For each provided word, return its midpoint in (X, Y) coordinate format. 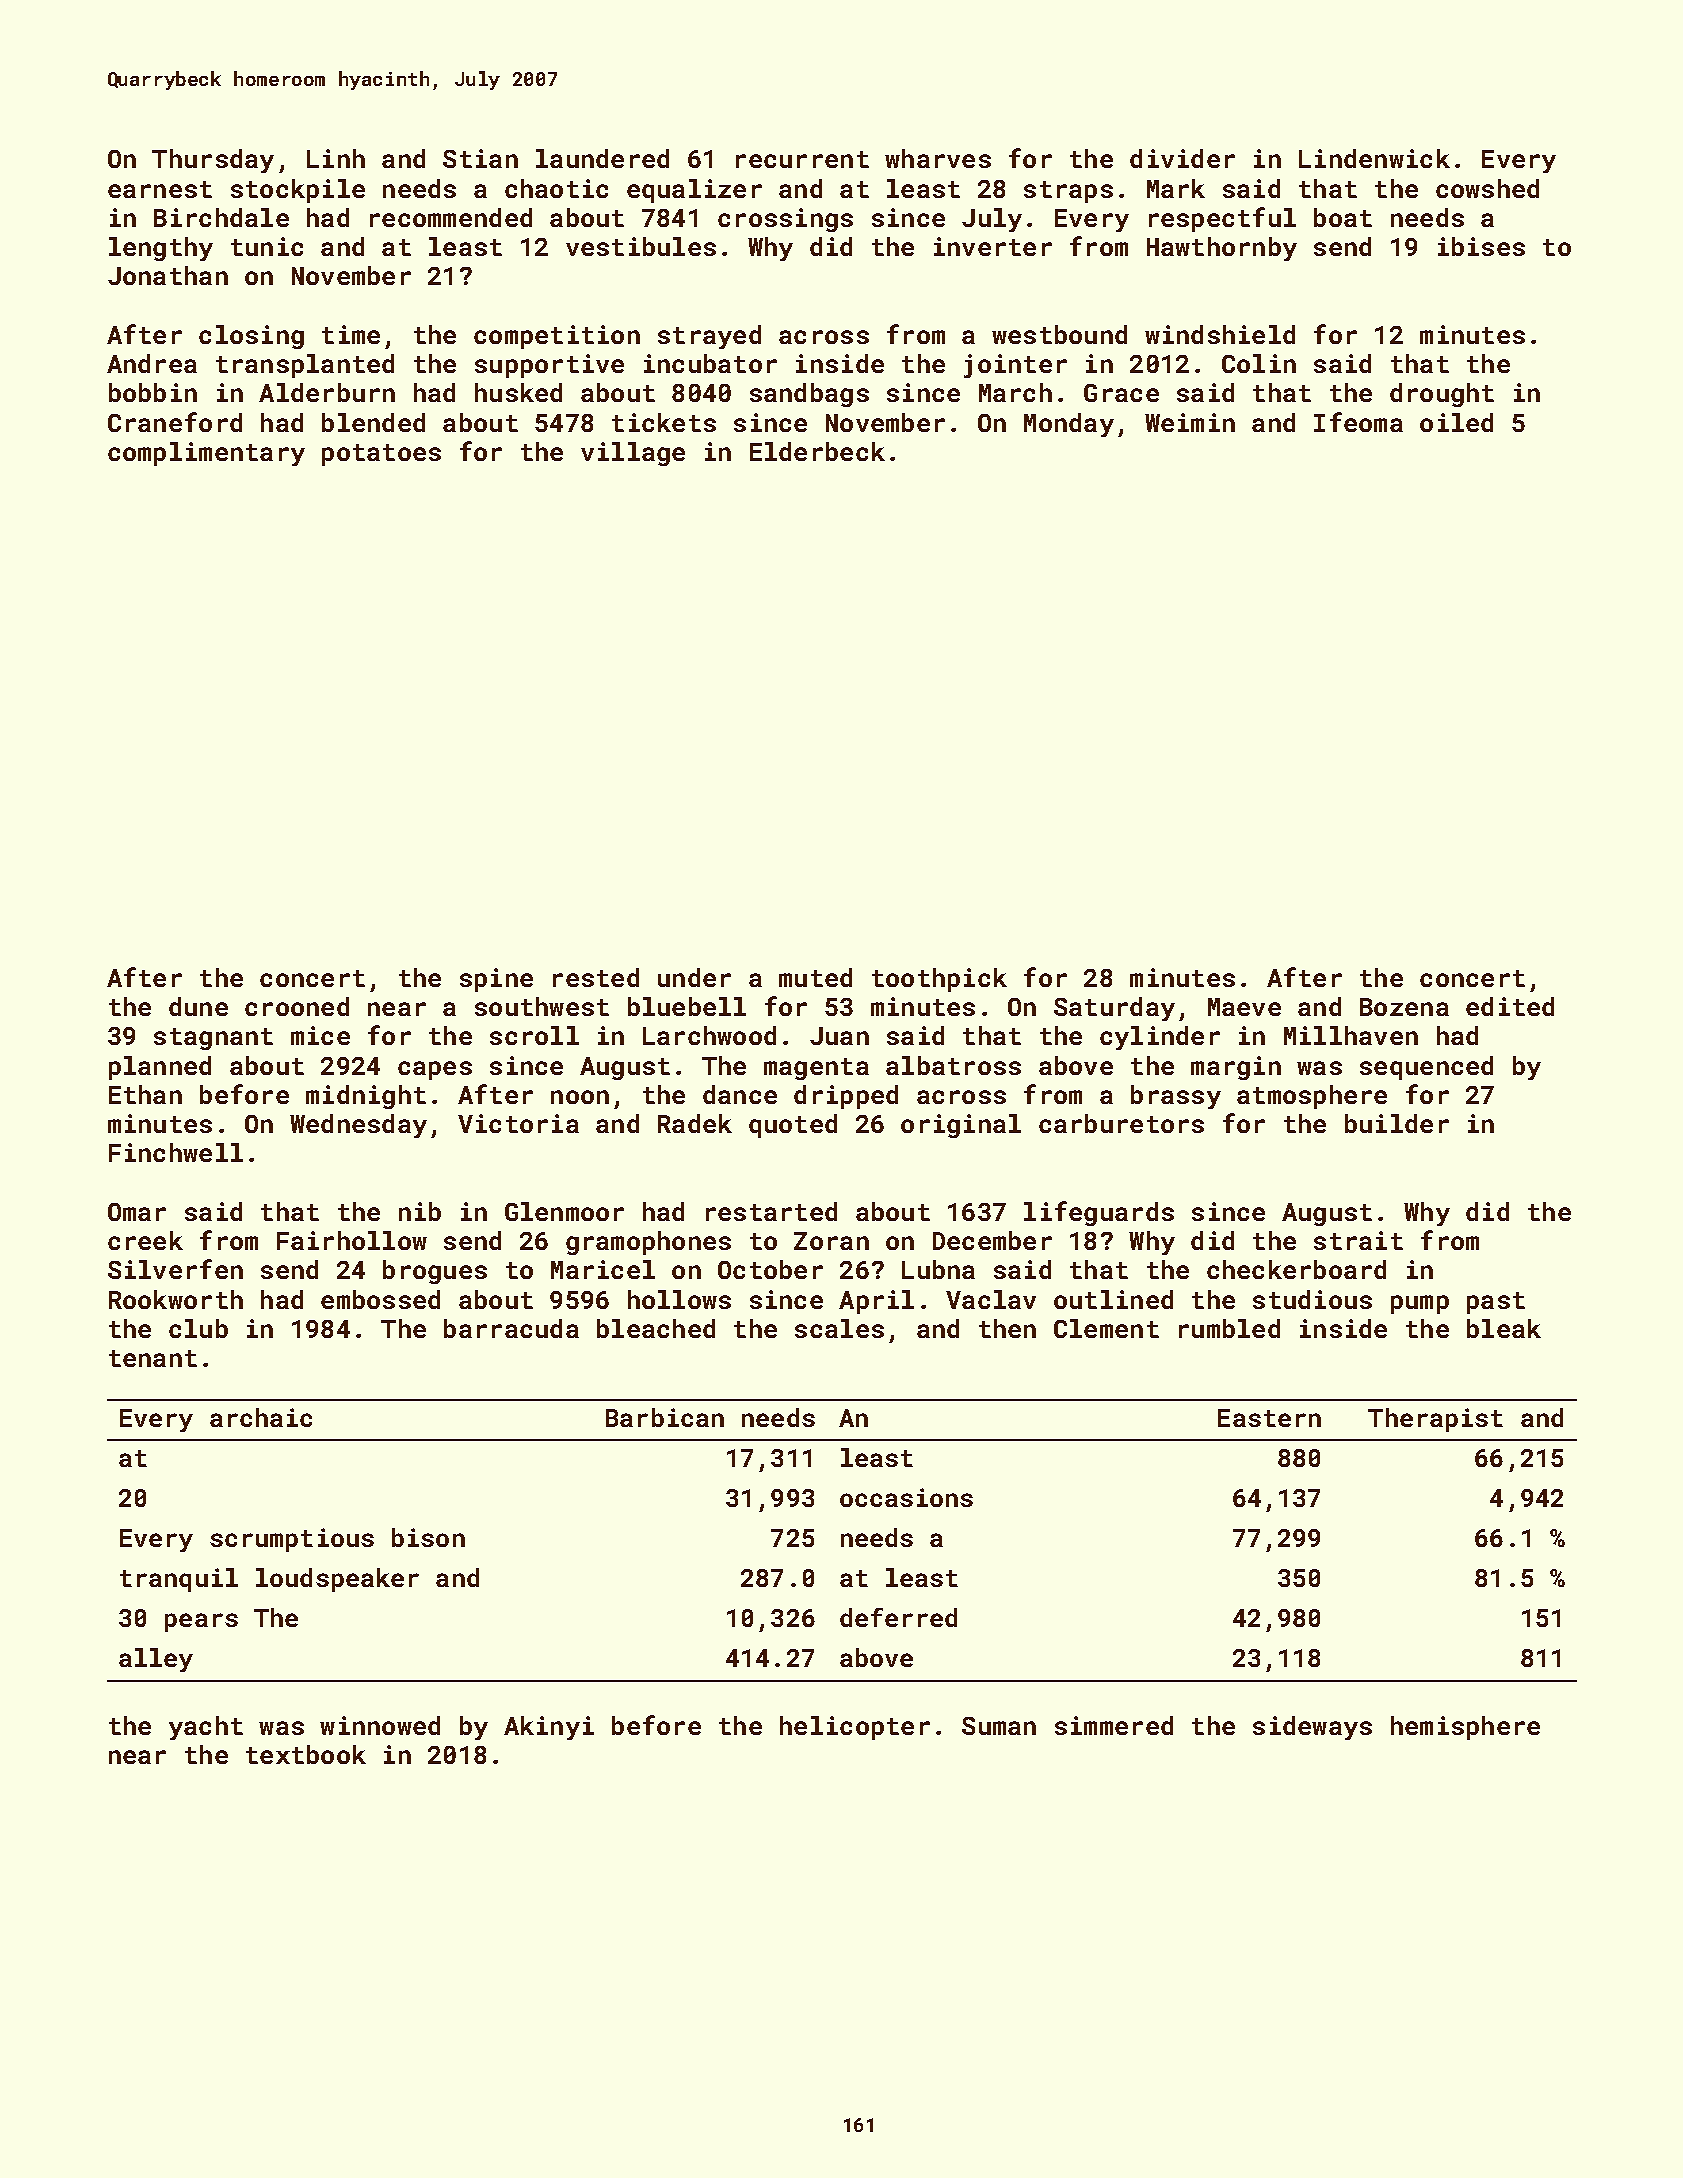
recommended (451, 217)
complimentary (206, 454)
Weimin (1190, 422)
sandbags (809, 395)
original (961, 1126)
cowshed (1487, 188)
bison (428, 1537)
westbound (1059, 334)
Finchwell (176, 1152)
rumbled (1229, 1328)
